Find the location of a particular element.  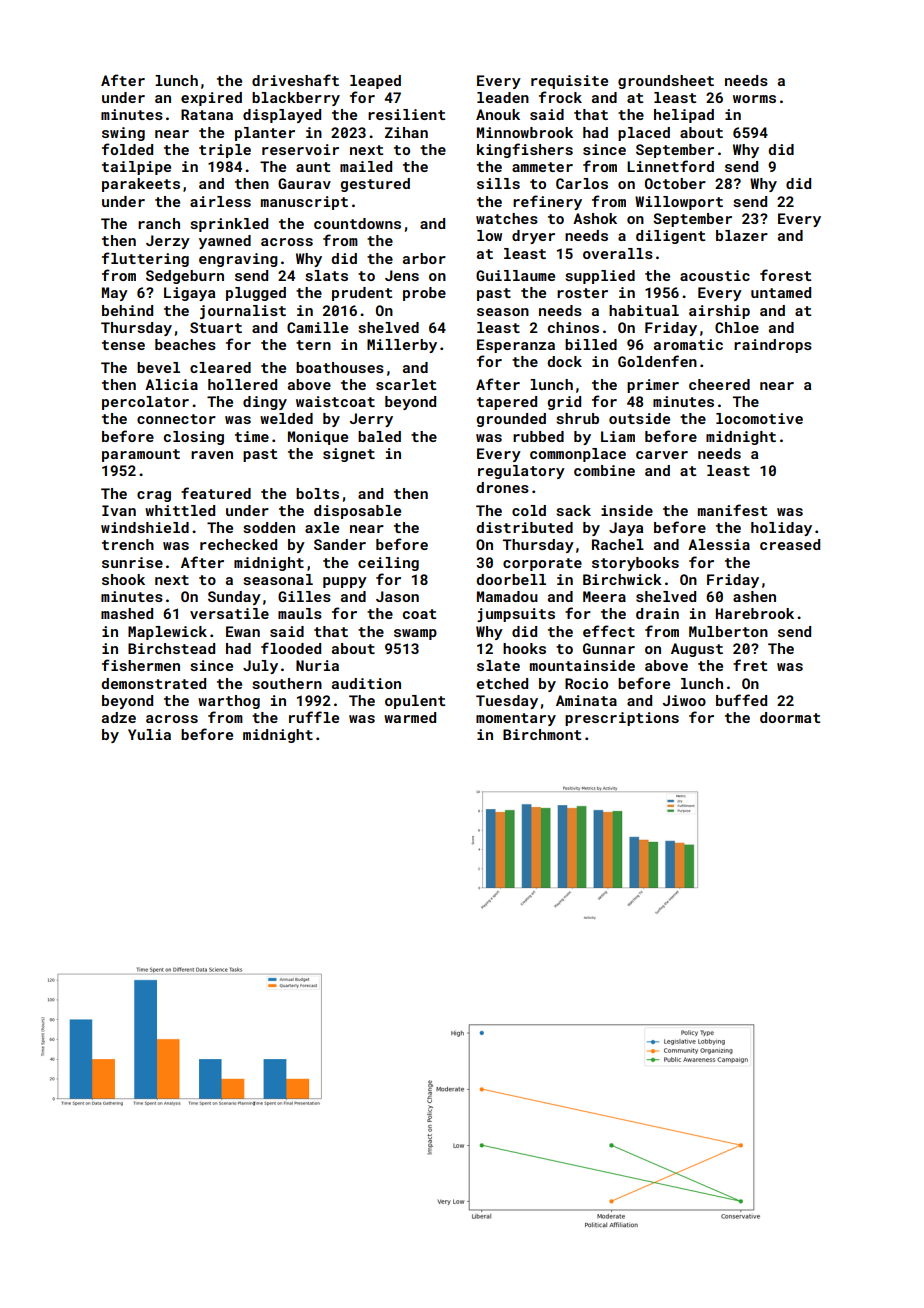

corporate is located at coordinates (542, 564).
